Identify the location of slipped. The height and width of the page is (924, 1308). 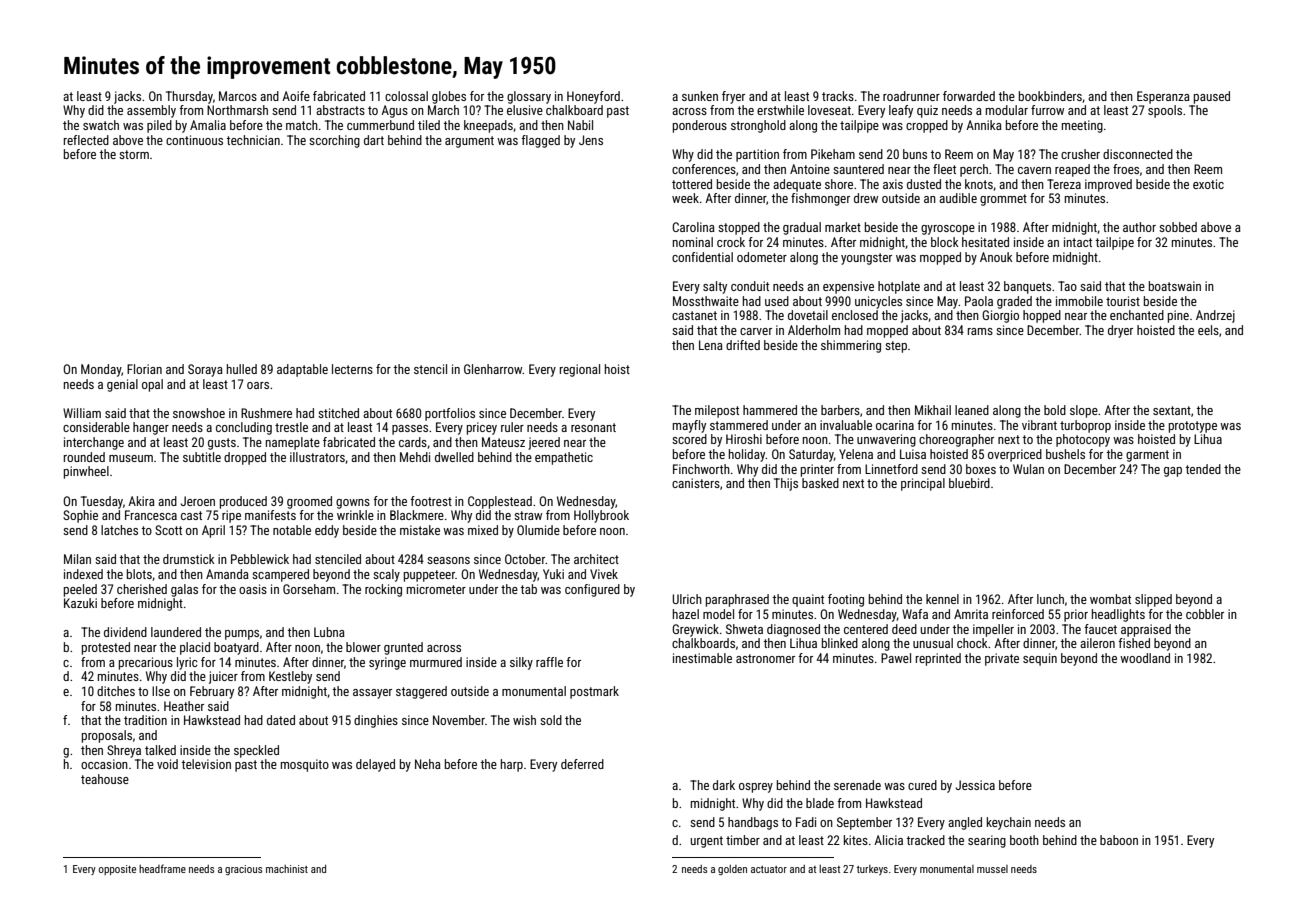
(1153, 600).
